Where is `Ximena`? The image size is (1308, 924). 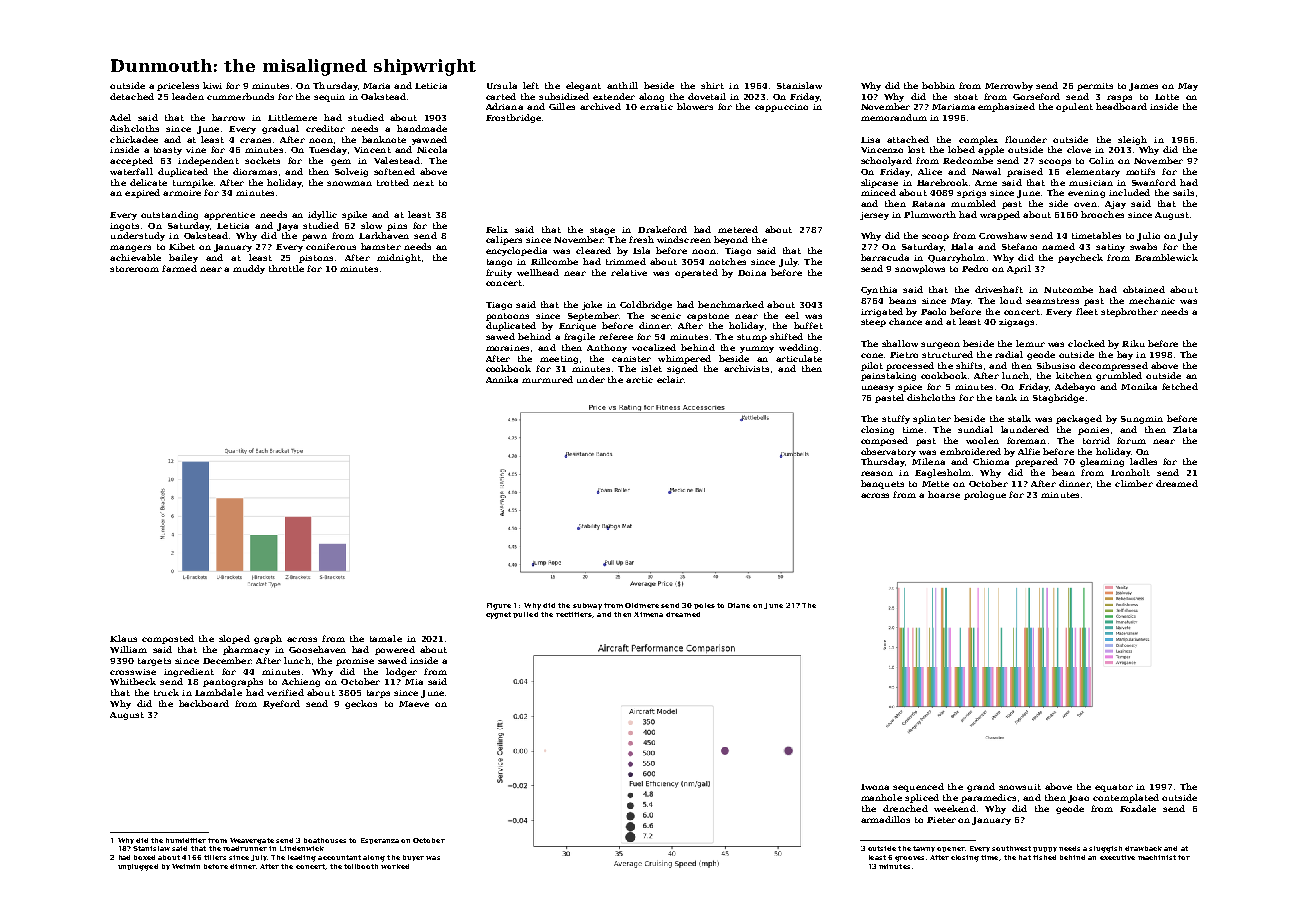
Ximena is located at coordinates (648, 614).
